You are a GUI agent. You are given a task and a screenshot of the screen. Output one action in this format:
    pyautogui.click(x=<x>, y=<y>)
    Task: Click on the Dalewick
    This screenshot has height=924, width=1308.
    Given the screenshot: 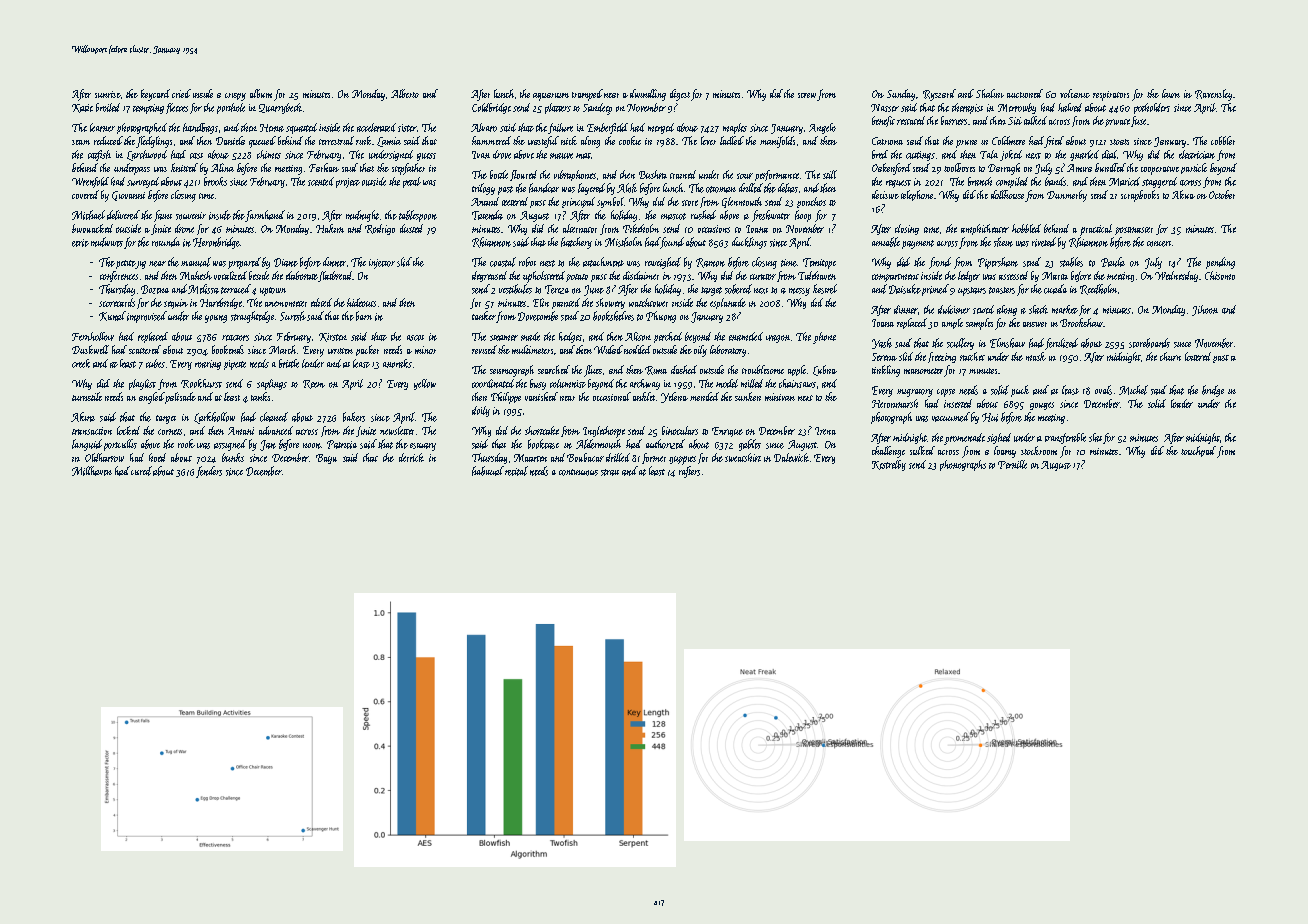 What is the action you would take?
    pyautogui.click(x=791, y=457)
